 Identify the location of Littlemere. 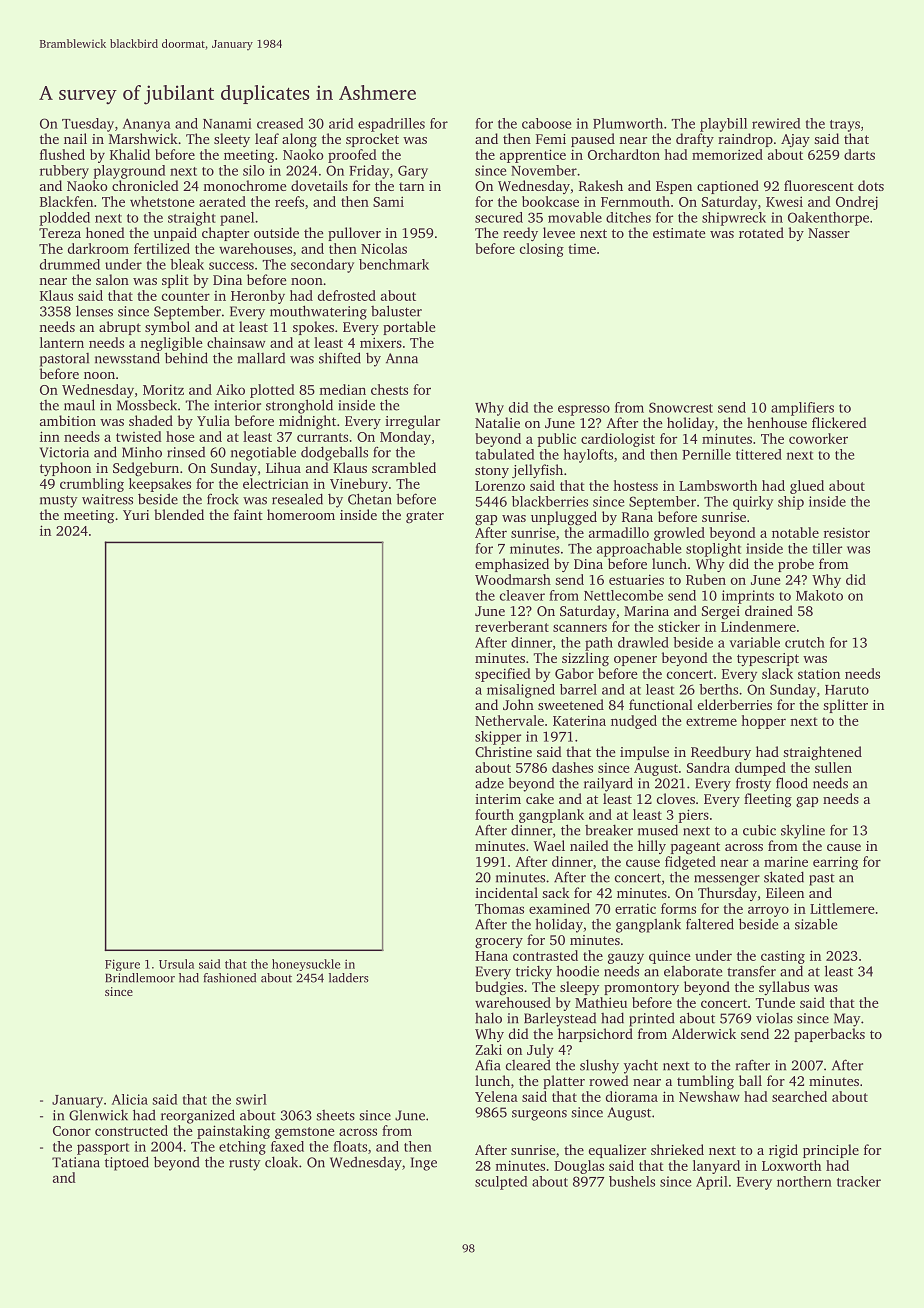
(842, 908).
